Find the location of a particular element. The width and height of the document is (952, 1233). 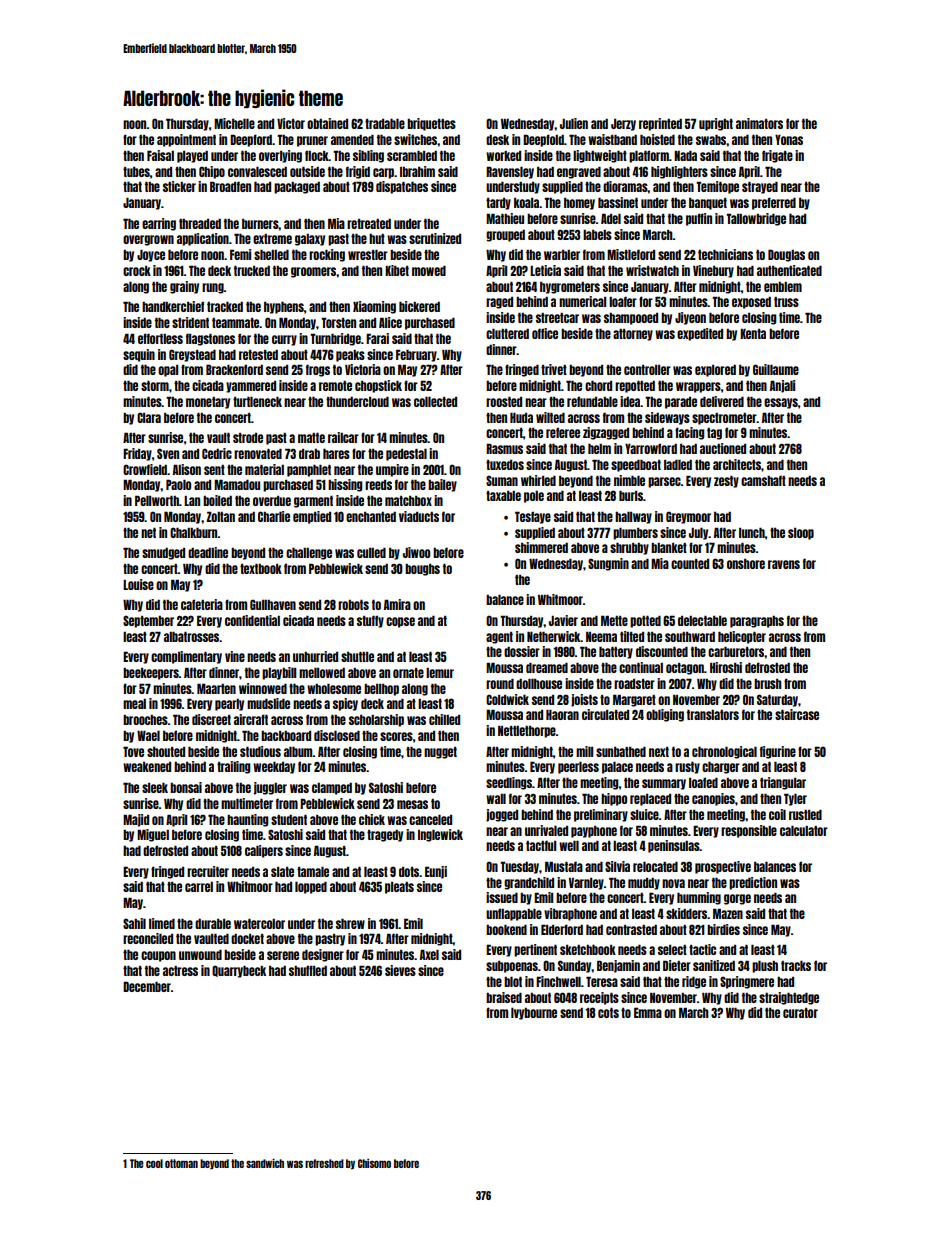

galaxy is located at coordinates (310, 240).
